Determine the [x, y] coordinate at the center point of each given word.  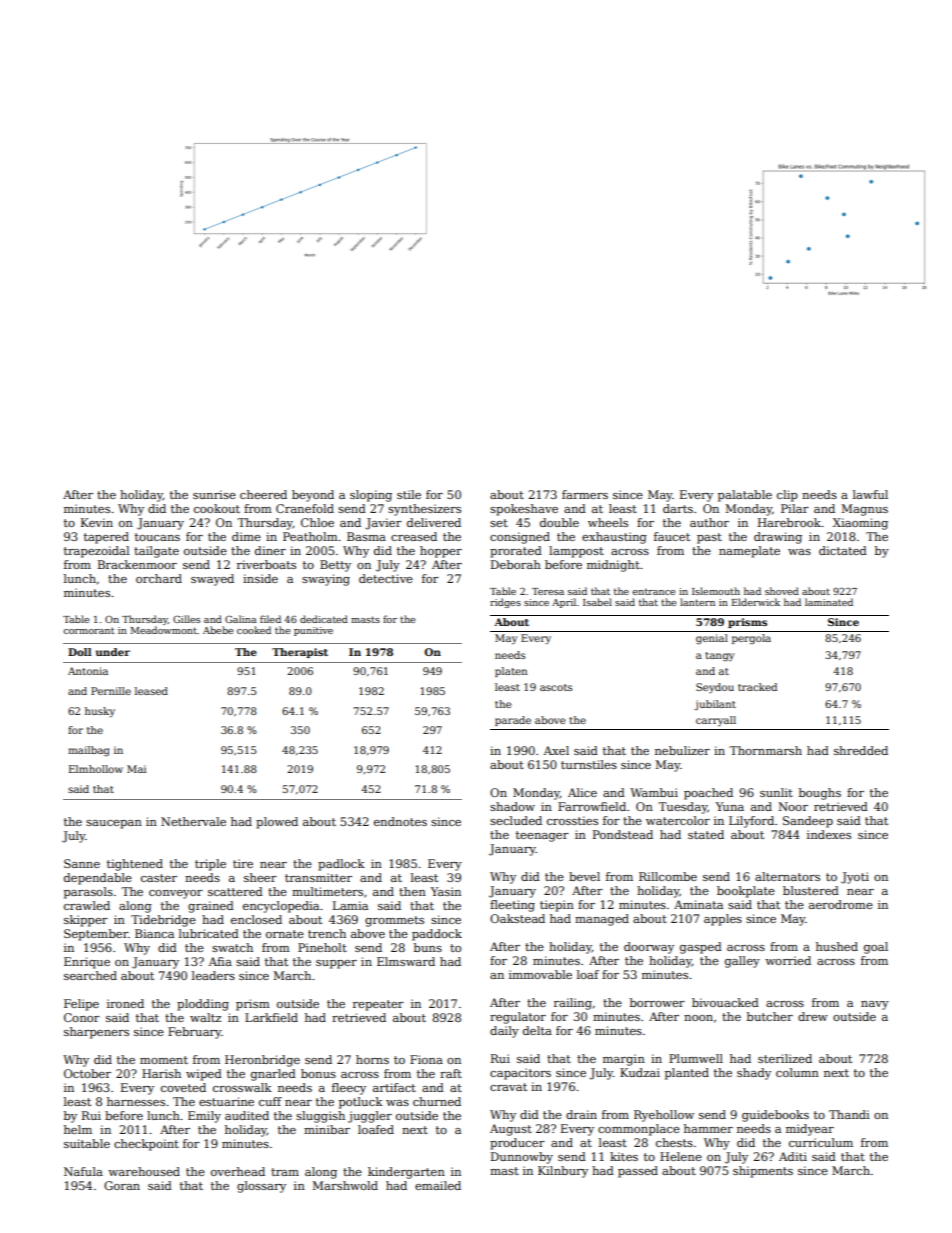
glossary [261, 1187]
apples [723, 920]
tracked [757, 687]
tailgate [156, 552]
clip [787, 496]
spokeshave [524, 510]
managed [602, 920]
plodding [203, 1005]
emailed [438, 1185]
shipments [763, 1172]
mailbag [89, 751]
